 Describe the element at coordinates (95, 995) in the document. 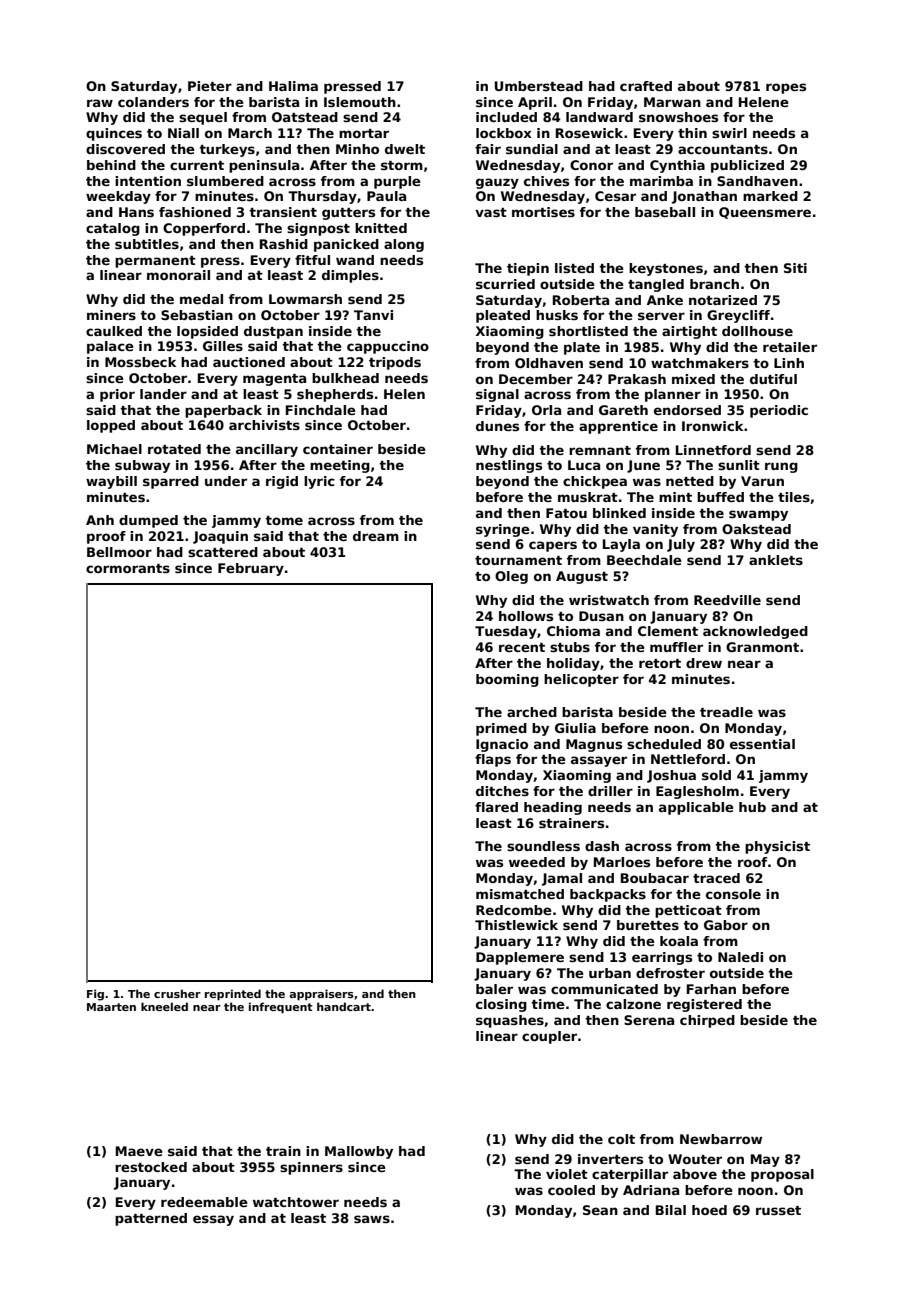

I see `Fig` at that location.
